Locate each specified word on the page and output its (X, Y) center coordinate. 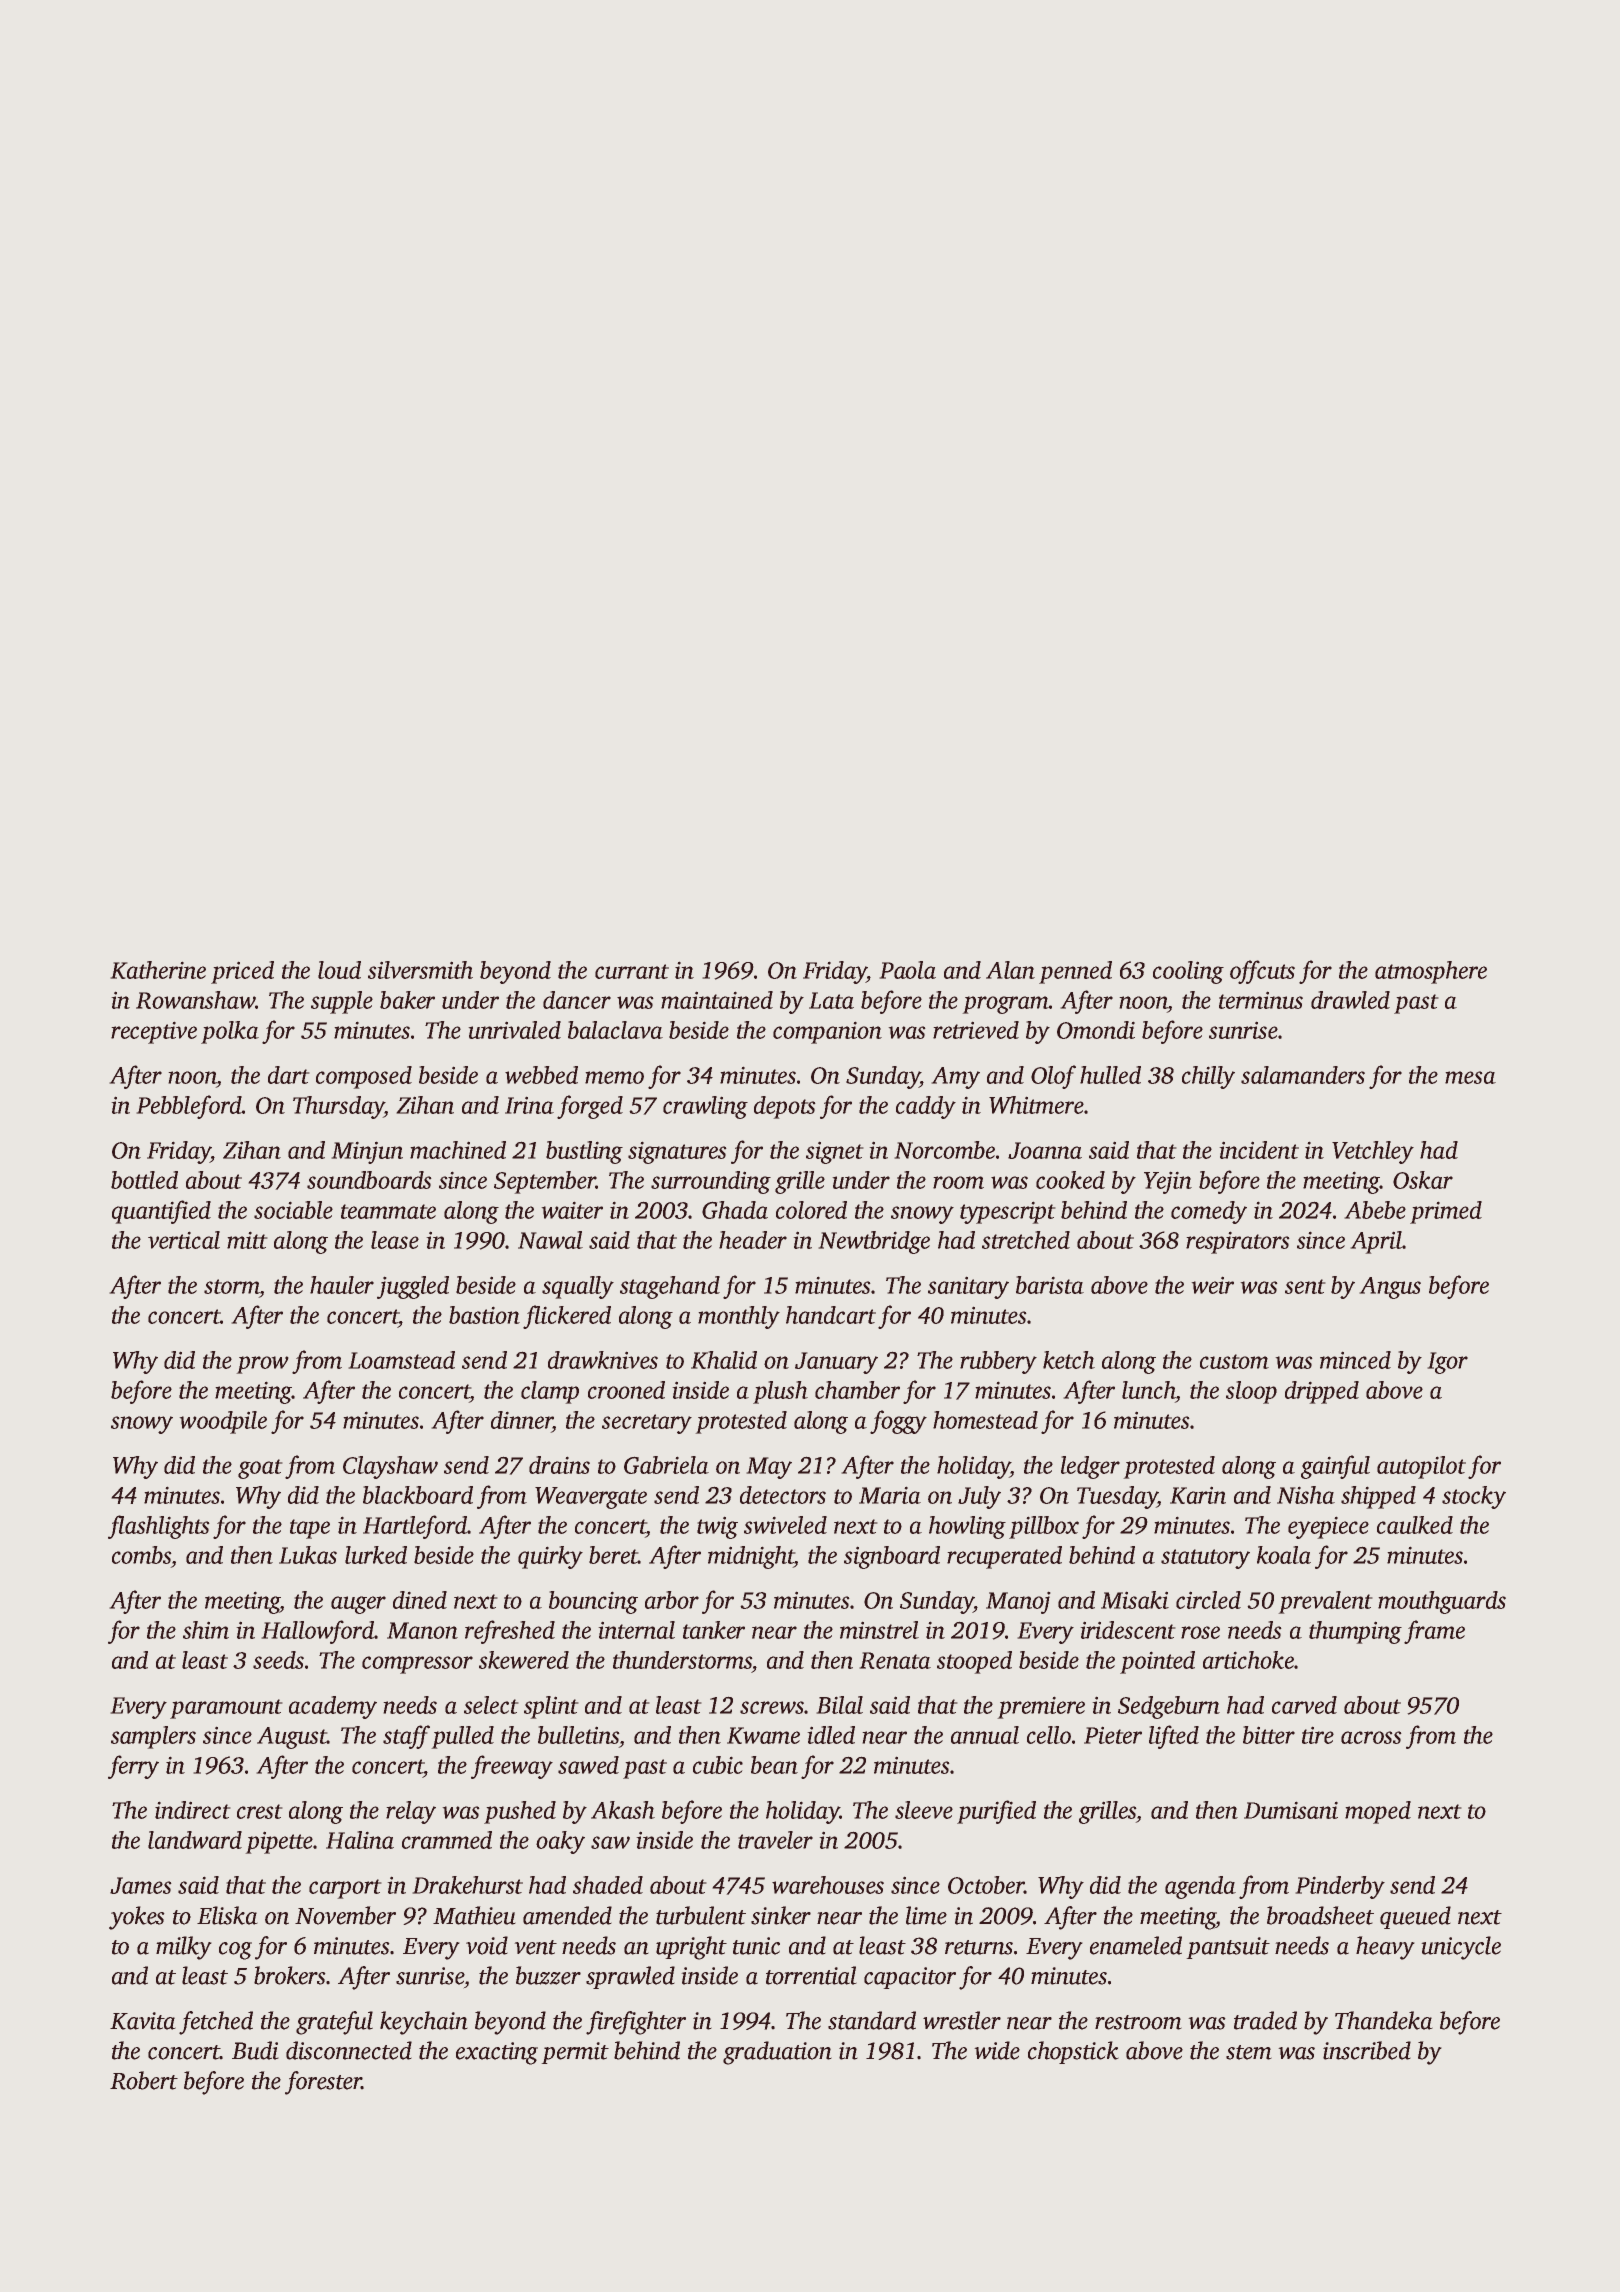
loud (339, 970)
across (1371, 1737)
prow (262, 1365)
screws (772, 1707)
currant (632, 971)
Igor (1448, 1363)
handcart (831, 1315)
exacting (497, 2053)
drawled (1350, 1000)
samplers (153, 1737)
